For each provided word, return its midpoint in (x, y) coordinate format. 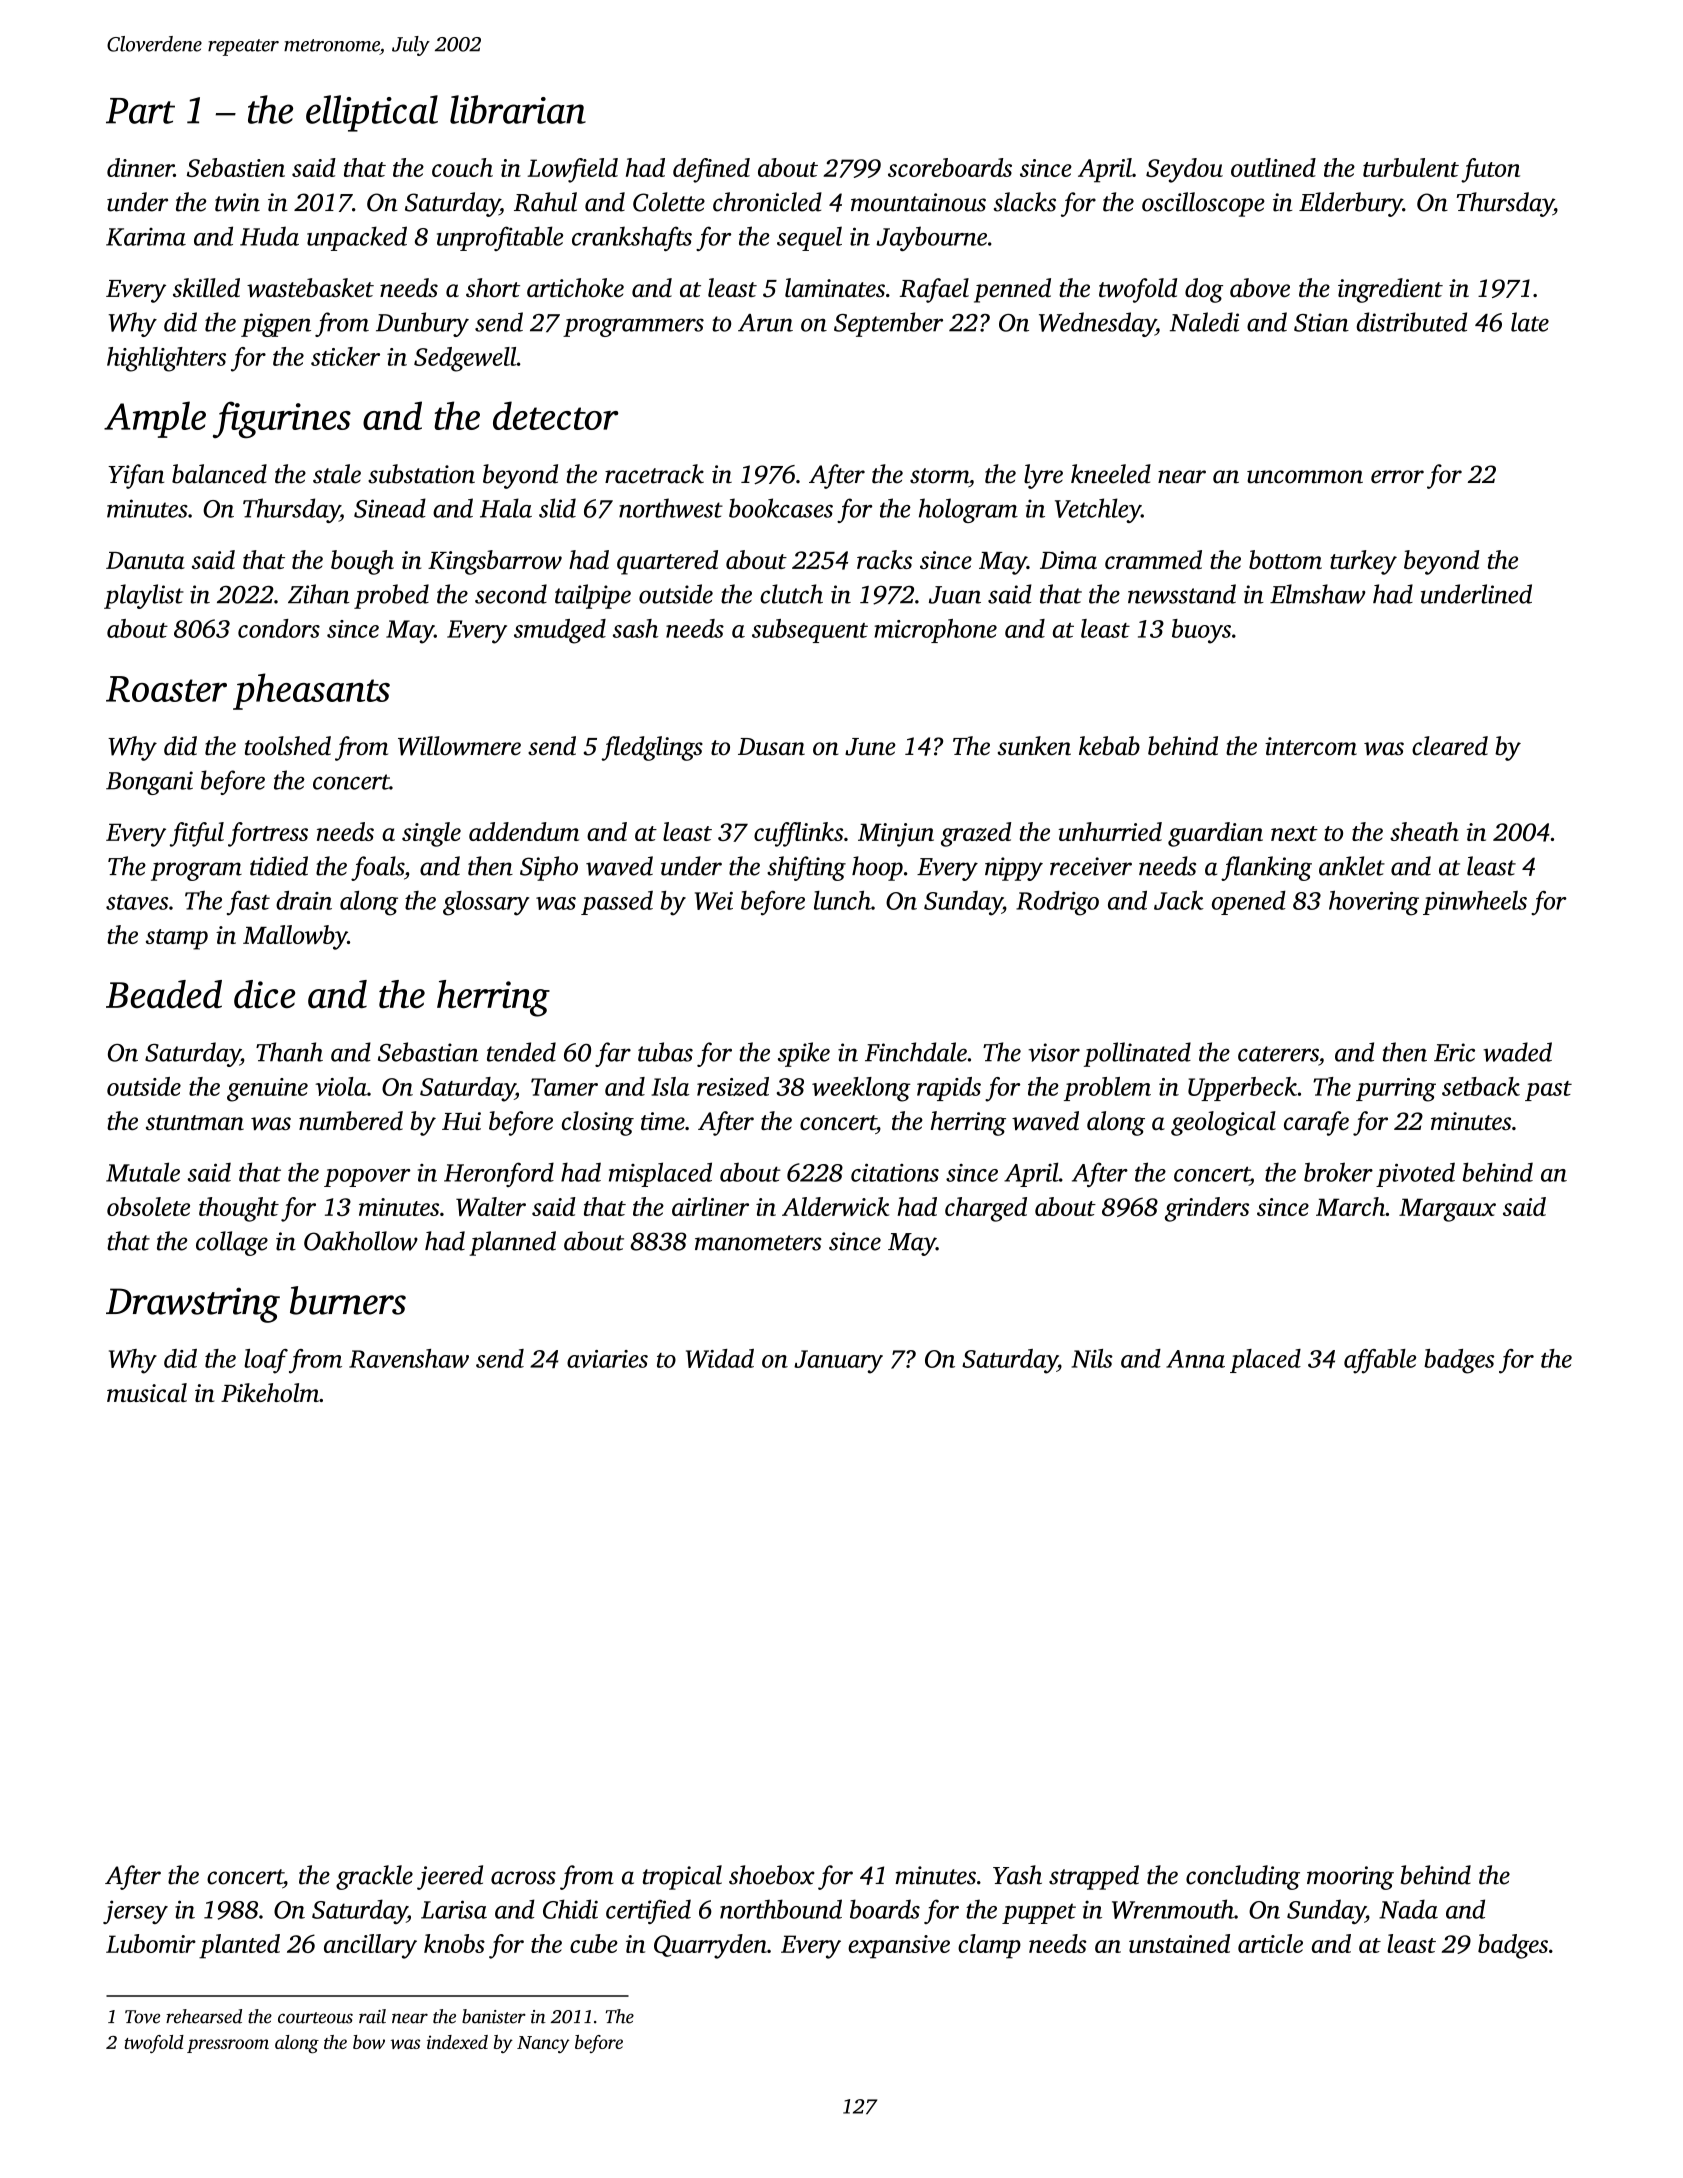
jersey (135, 1912)
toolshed (288, 746)
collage (232, 1243)
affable (1380, 1361)
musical (147, 1392)
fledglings (652, 748)
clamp (989, 1946)
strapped (1094, 1877)
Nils (1092, 1358)
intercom (1311, 746)
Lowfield (572, 170)
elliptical (372, 113)
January (838, 1362)
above (1260, 287)
